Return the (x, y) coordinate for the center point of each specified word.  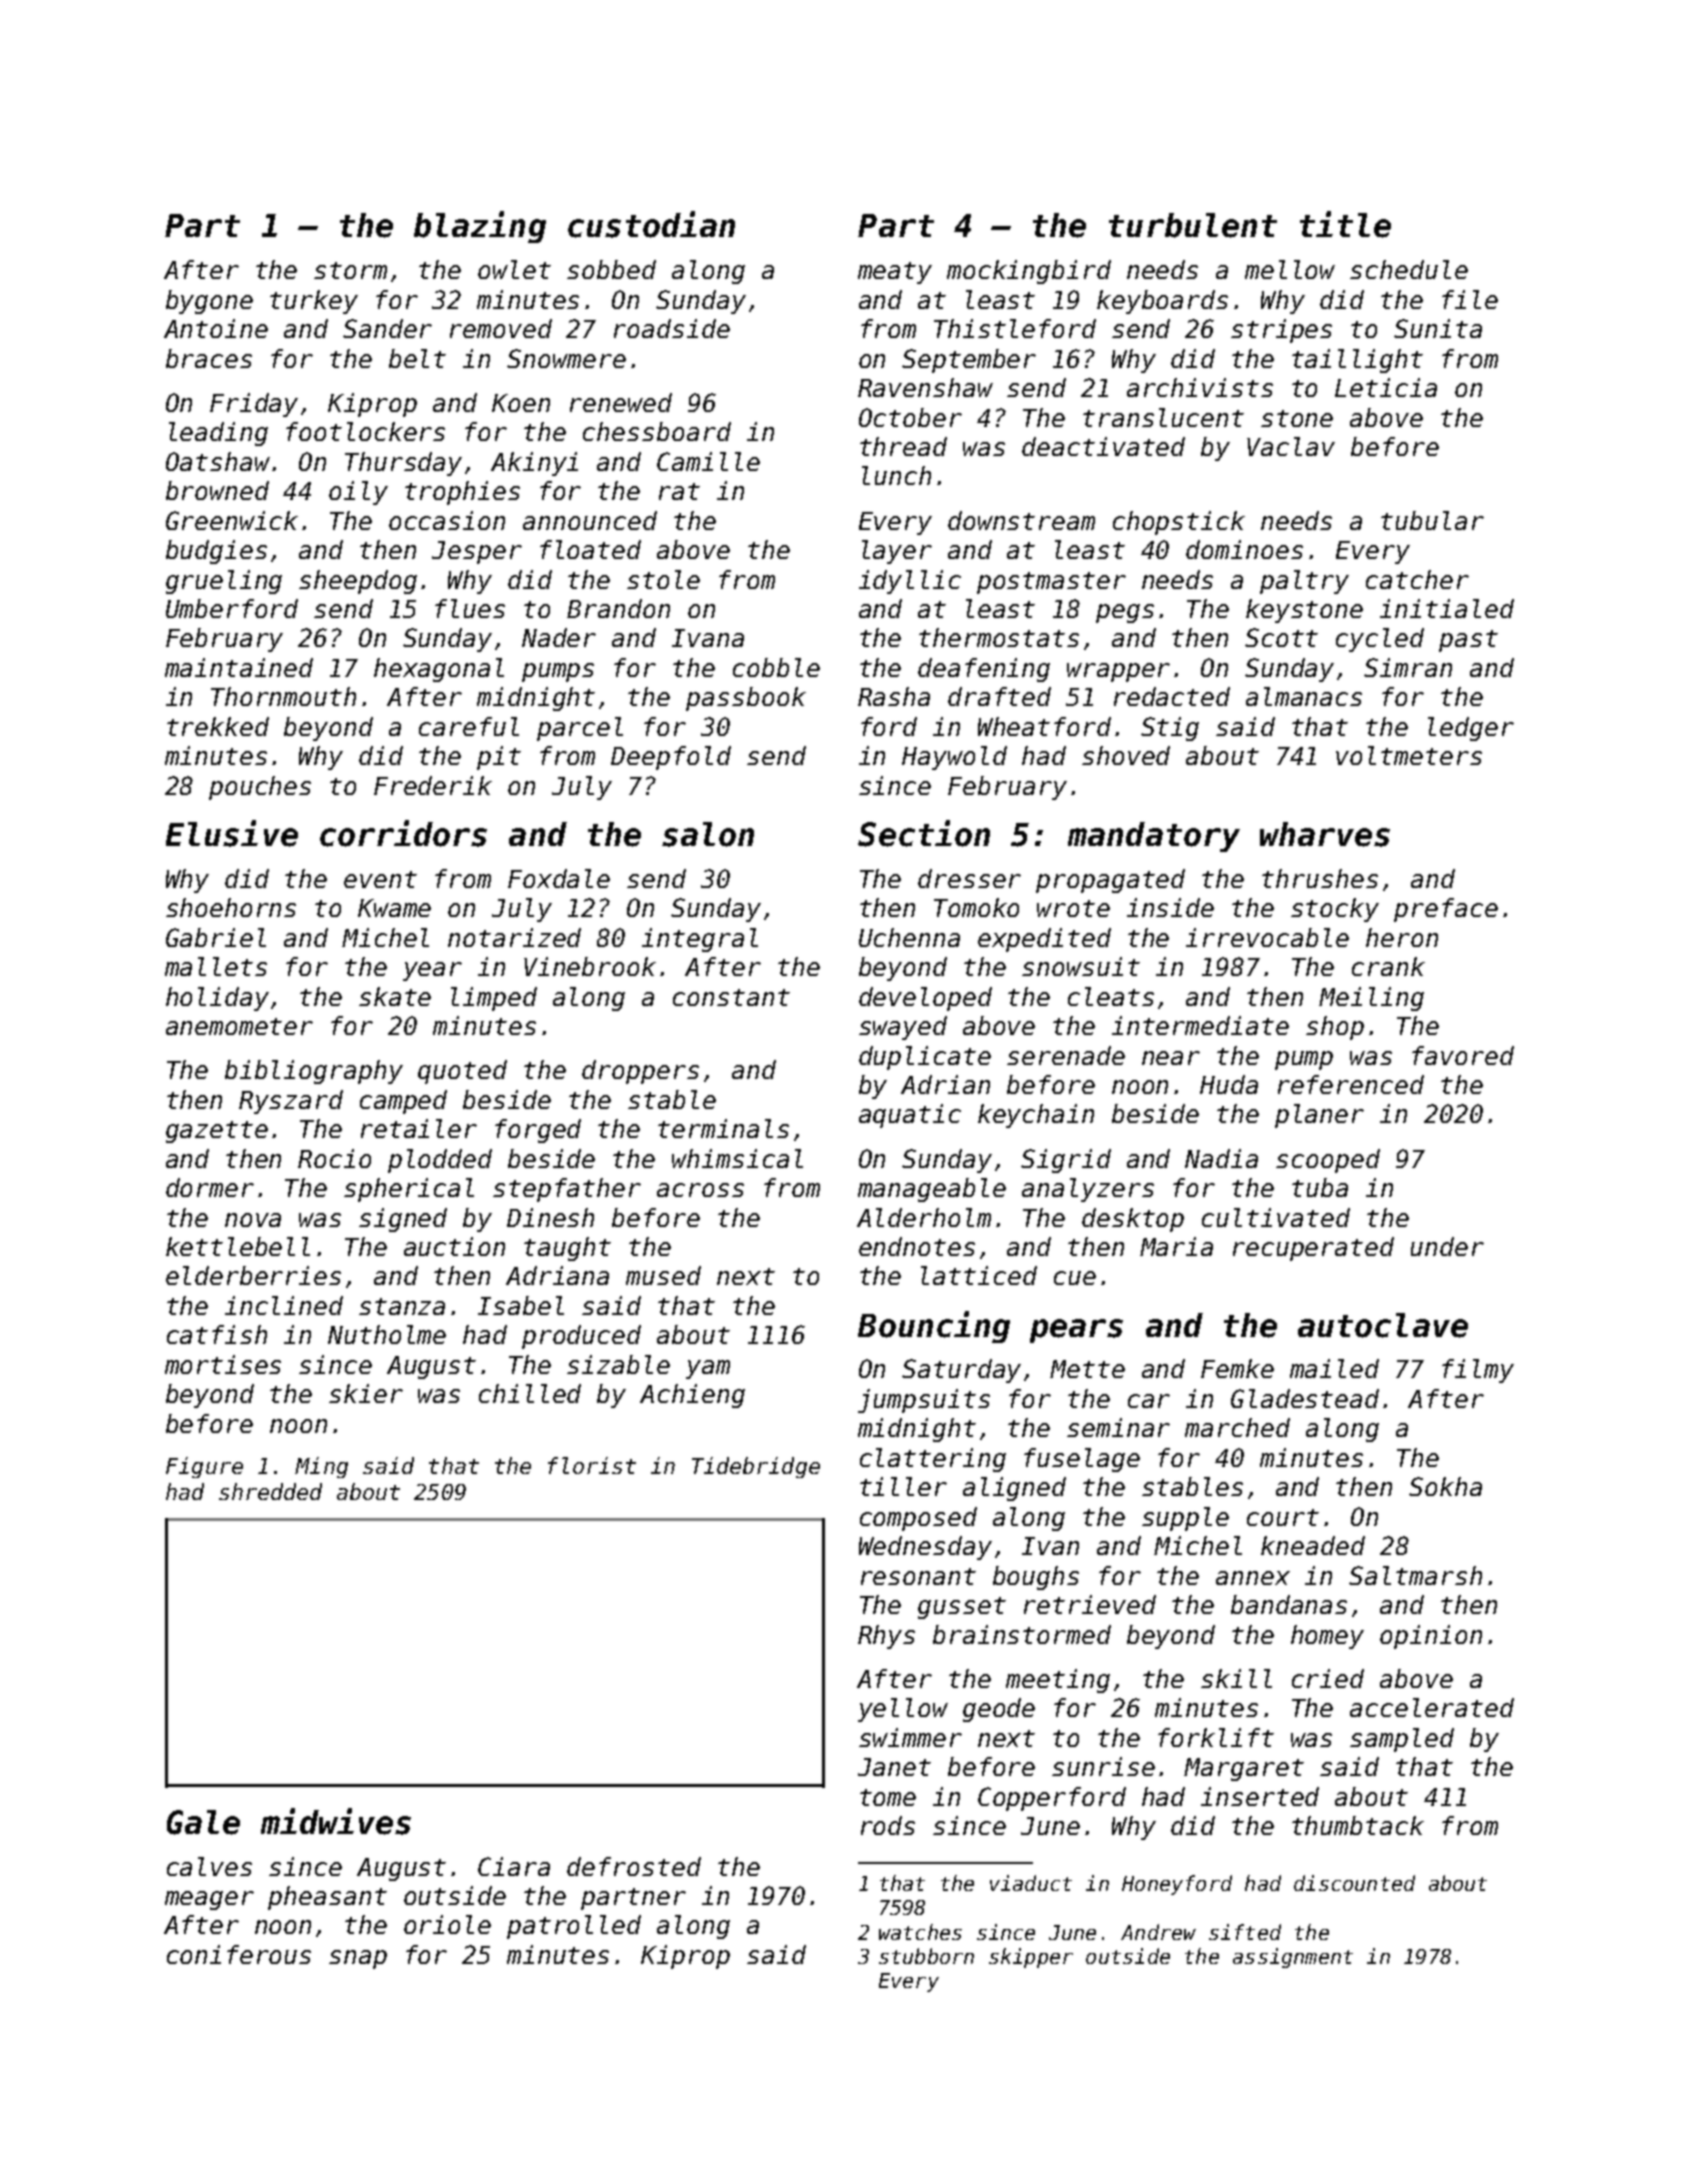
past (1468, 641)
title (1345, 224)
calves (209, 1866)
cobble (776, 667)
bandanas (1289, 1604)
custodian (651, 224)
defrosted (634, 1866)
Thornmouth (283, 696)
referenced (1351, 1084)
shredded (270, 1491)
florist (592, 1465)
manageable (932, 1190)
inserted (1260, 1796)
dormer (210, 1187)
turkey (314, 302)
